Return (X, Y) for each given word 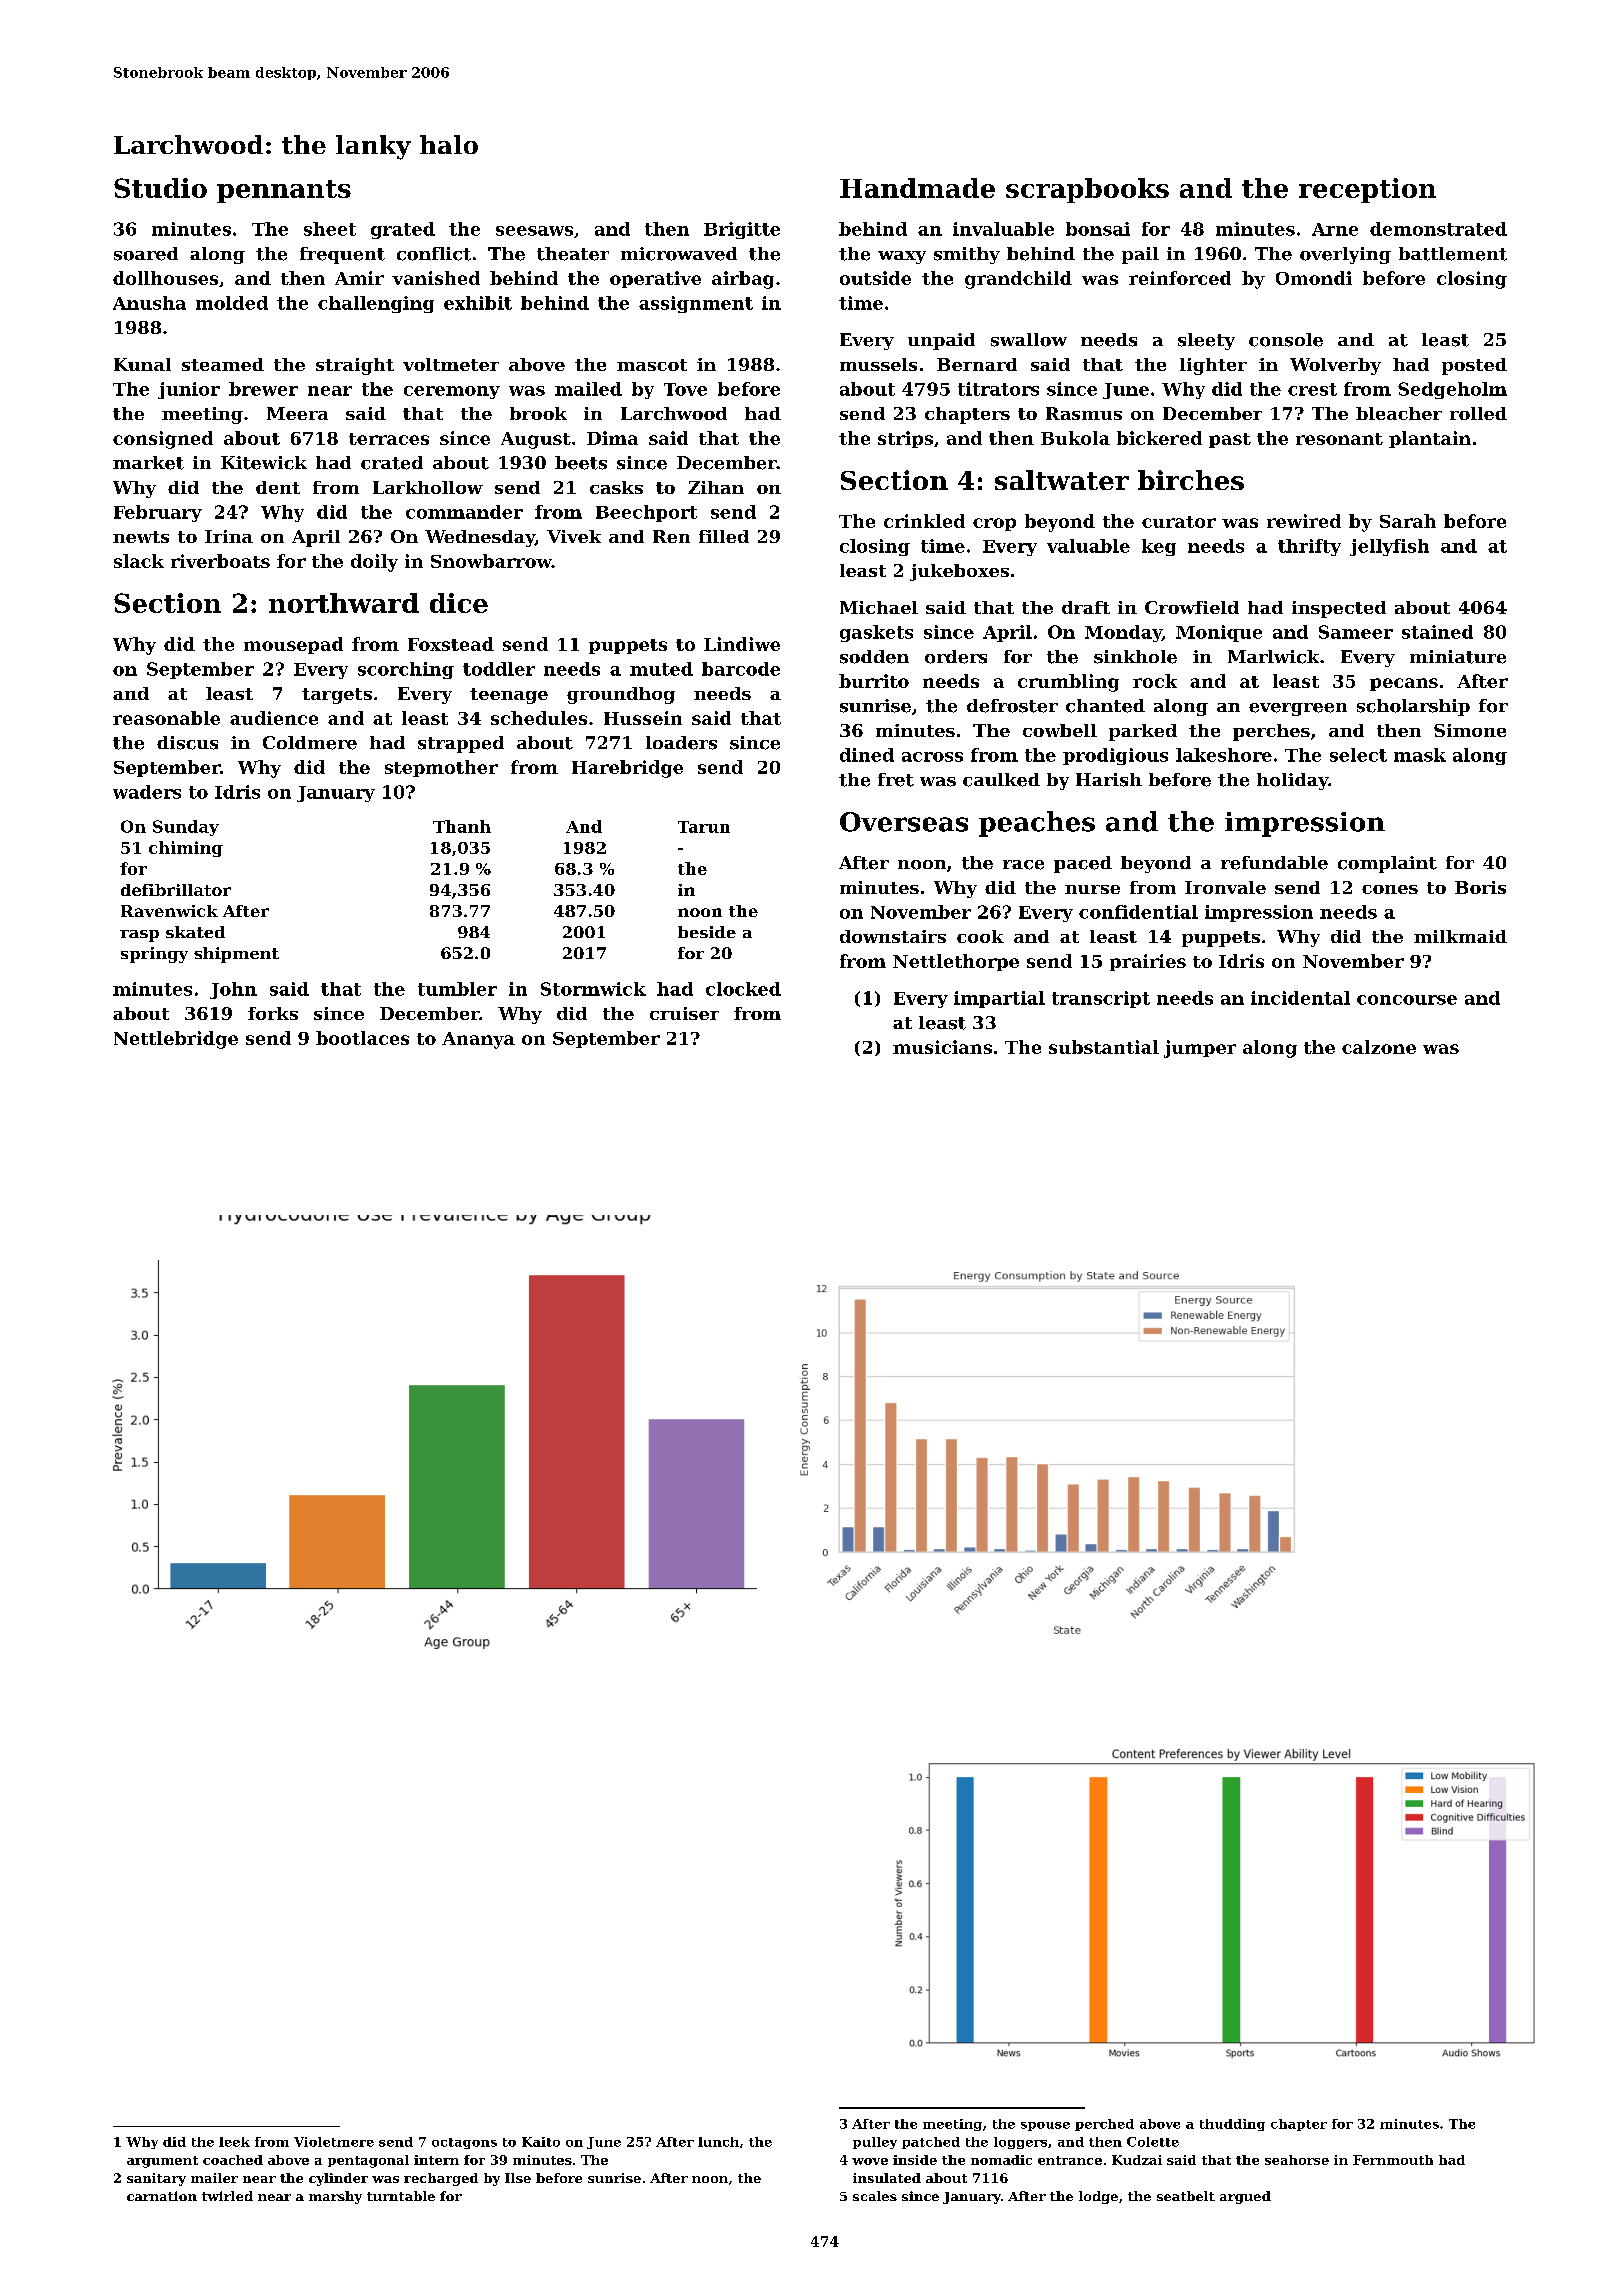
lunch (718, 2142)
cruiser (684, 1013)
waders (147, 792)
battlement (1453, 254)
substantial (1104, 1047)
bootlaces (362, 1038)
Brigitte (742, 230)
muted (661, 669)
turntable (401, 2196)
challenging (376, 304)
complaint (1387, 864)
